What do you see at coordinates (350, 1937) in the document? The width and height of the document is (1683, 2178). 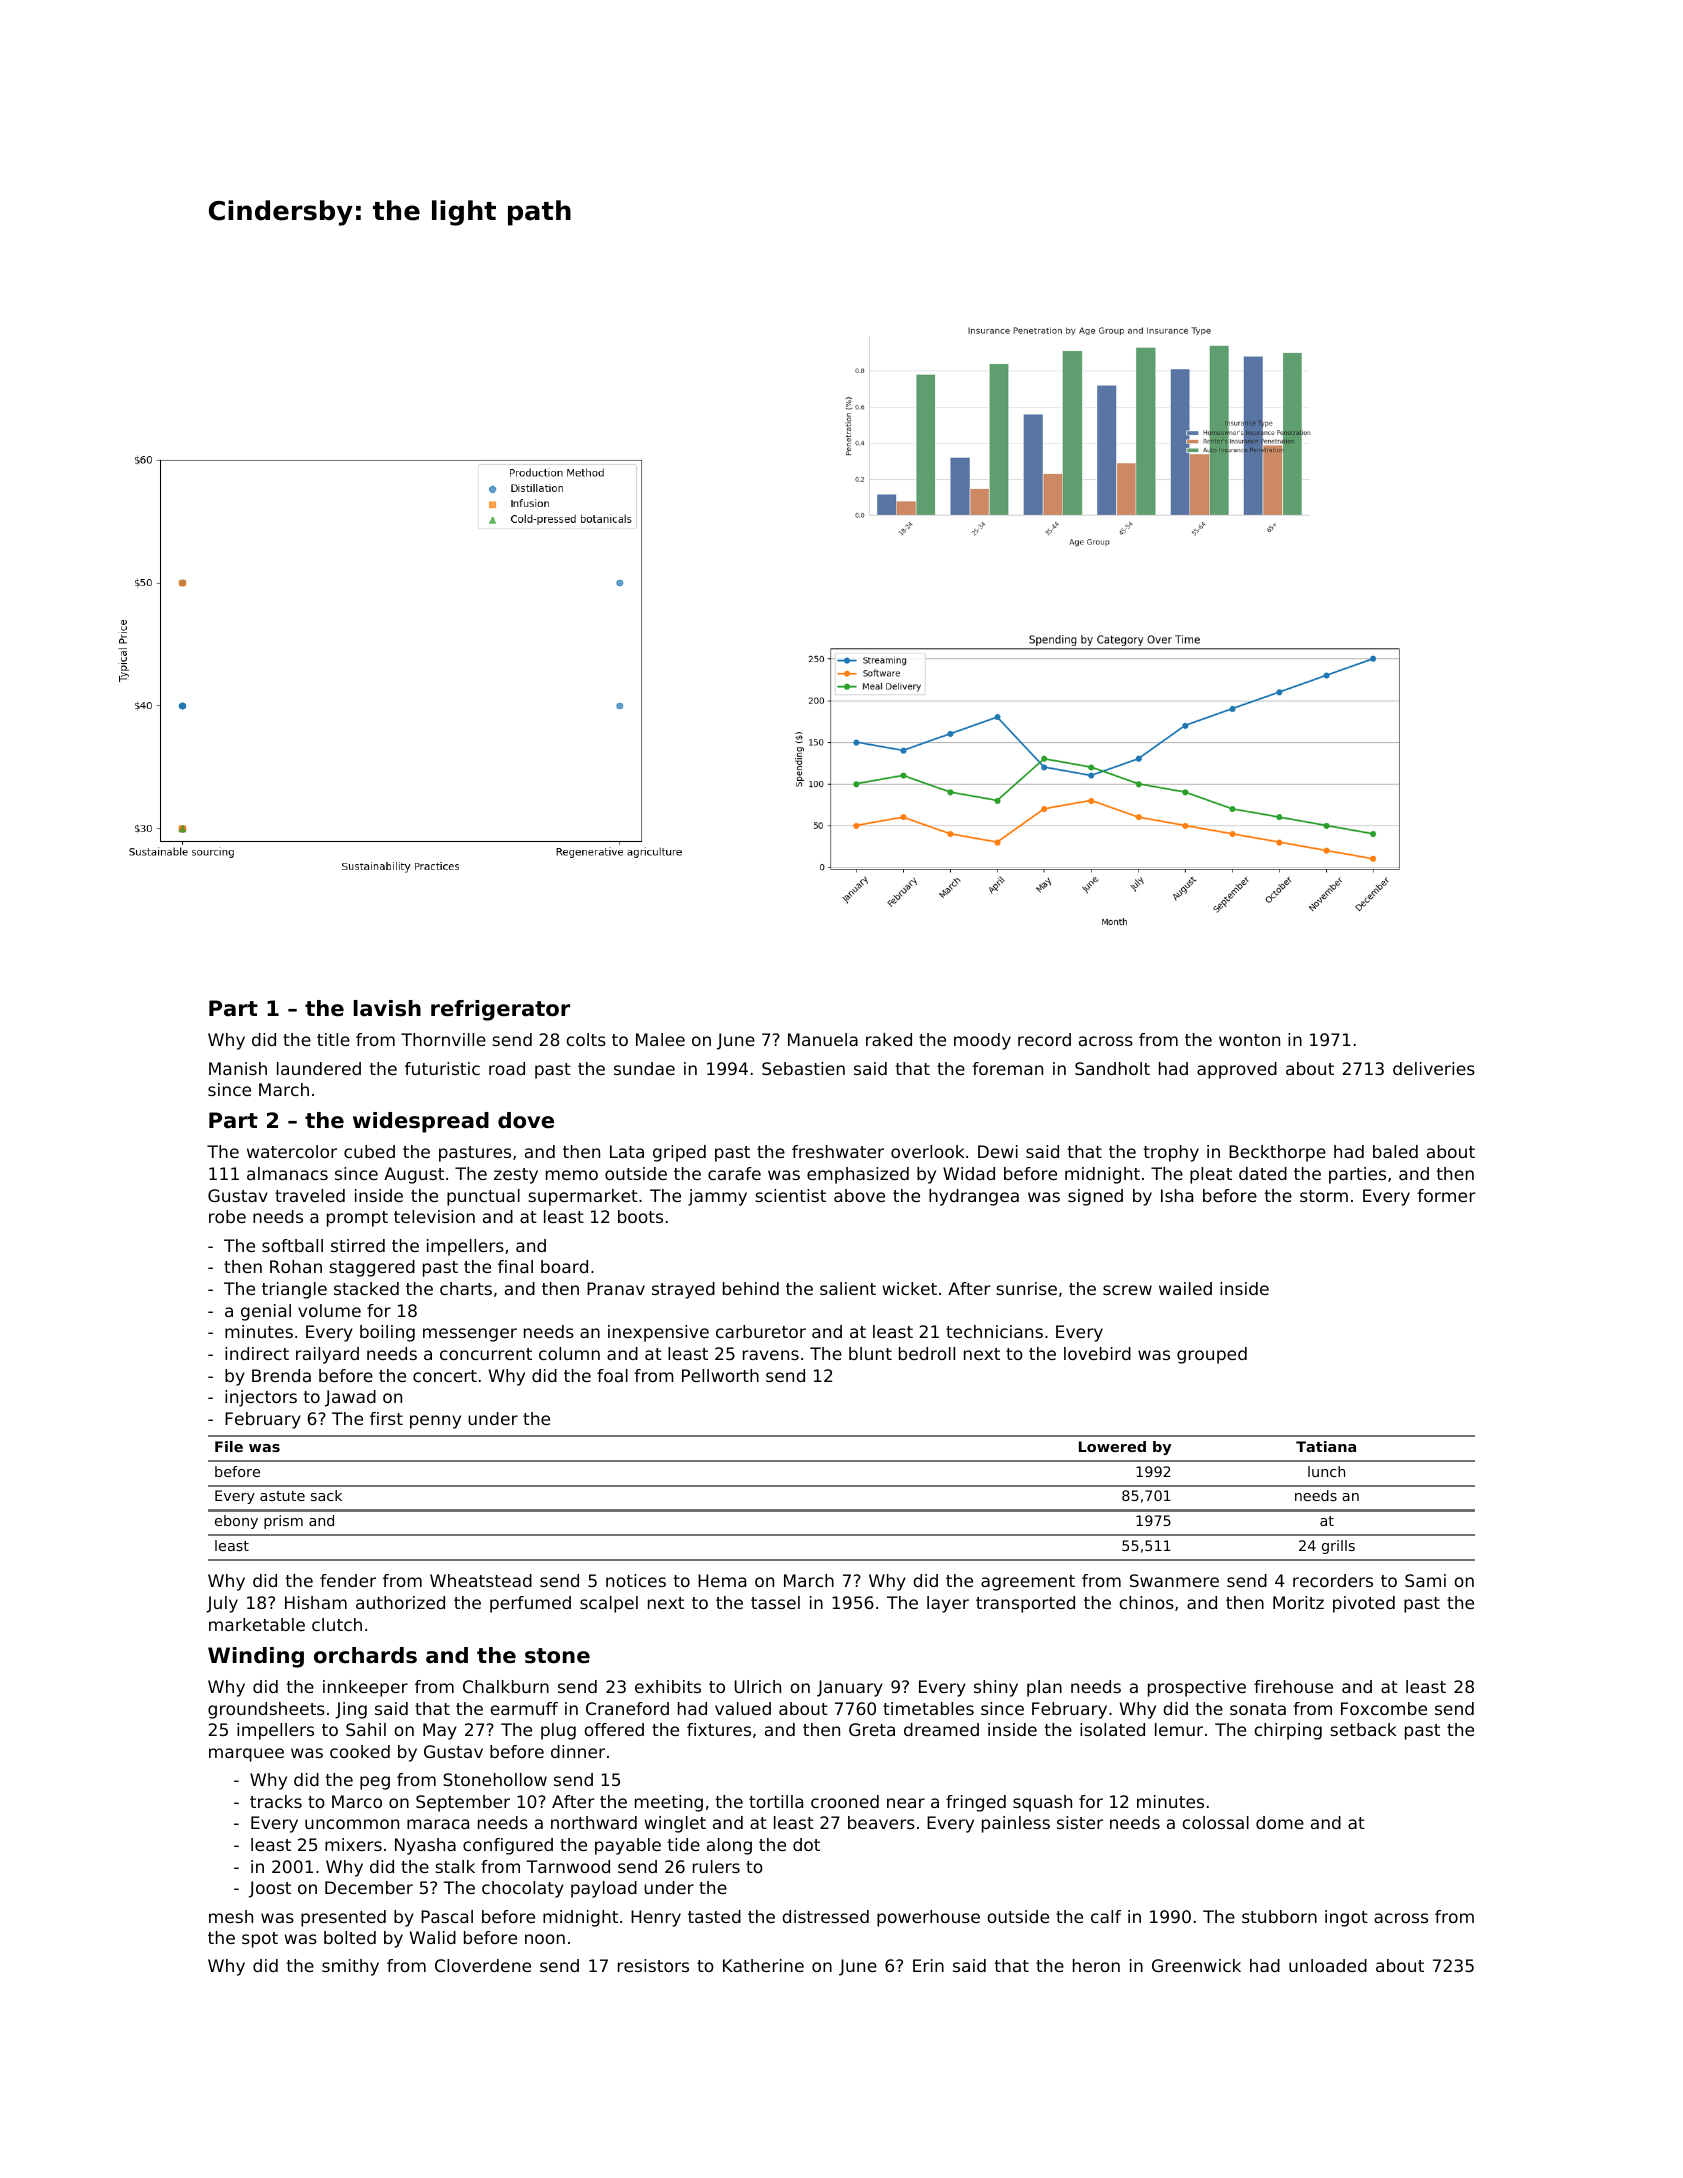 I see `bolted` at bounding box center [350, 1937].
